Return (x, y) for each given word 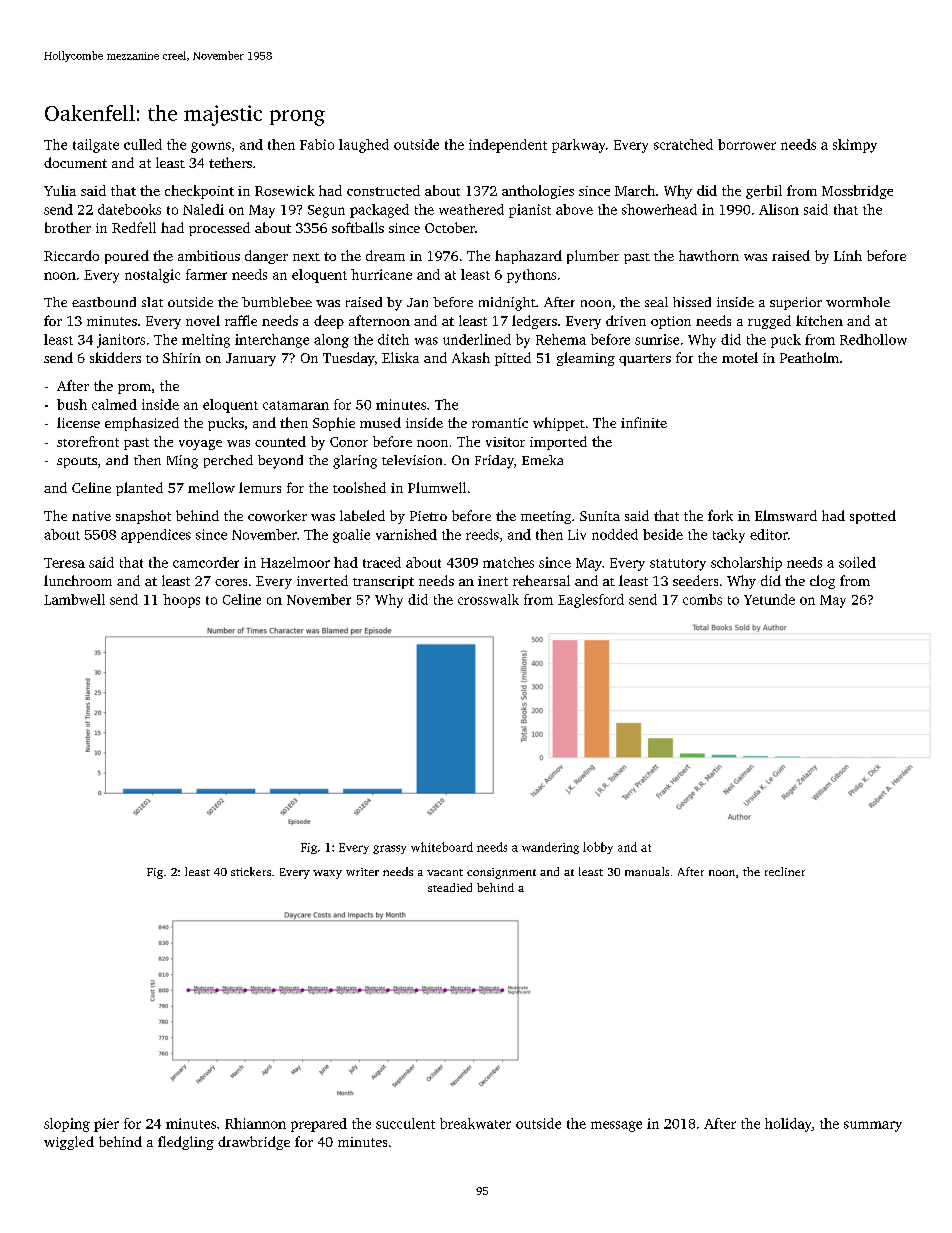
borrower (747, 144)
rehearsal (541, 580)
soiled (857, 562)
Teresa (64, 563)
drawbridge (254, 1143)
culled (143, 144)
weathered (471, 209)
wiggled (69, 1143)
